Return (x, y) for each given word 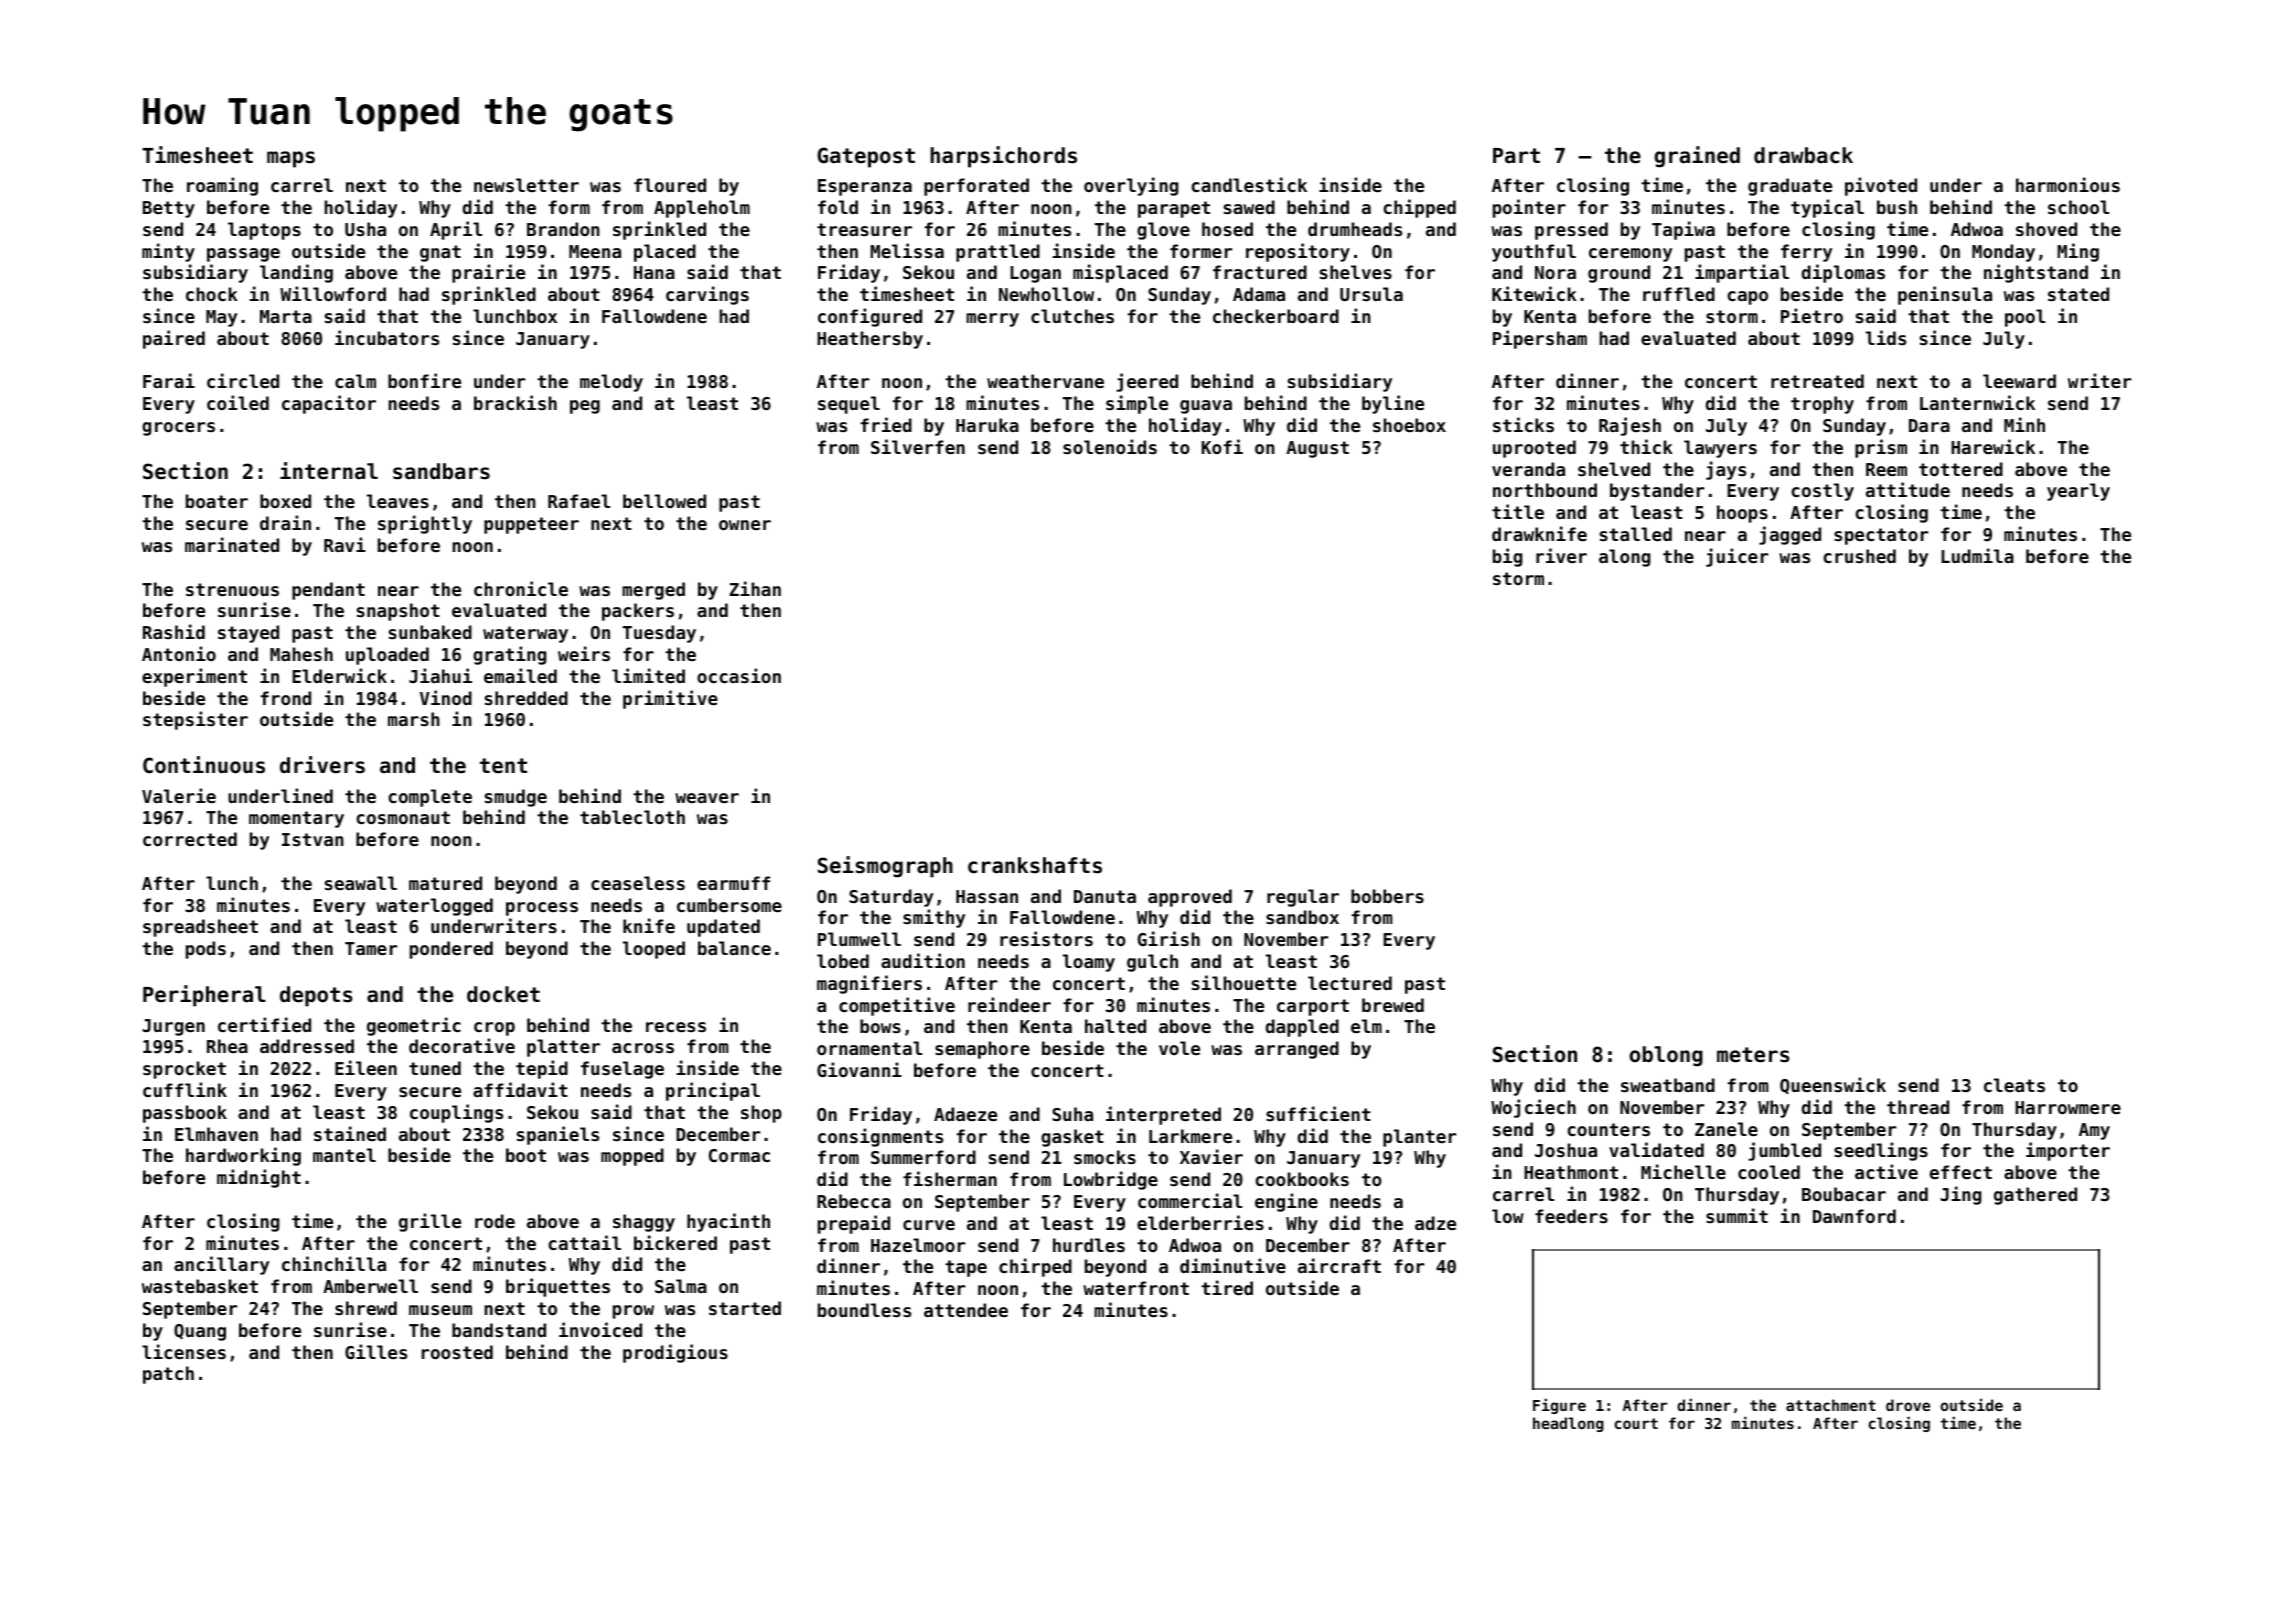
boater (217, 501)
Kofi (1222, 446)
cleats (2014, 1085)
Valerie (179, 795)
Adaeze (965, 1114)
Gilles (376, 1351)
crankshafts (1035, 865)
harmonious (2068, 184)
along (1625, 558)
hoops (1742, 514)
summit (1737, 1215)
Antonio (179, 653)
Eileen (366, 1067)
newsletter (526, 185)
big (1508, 557)
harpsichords (1003, 157)
